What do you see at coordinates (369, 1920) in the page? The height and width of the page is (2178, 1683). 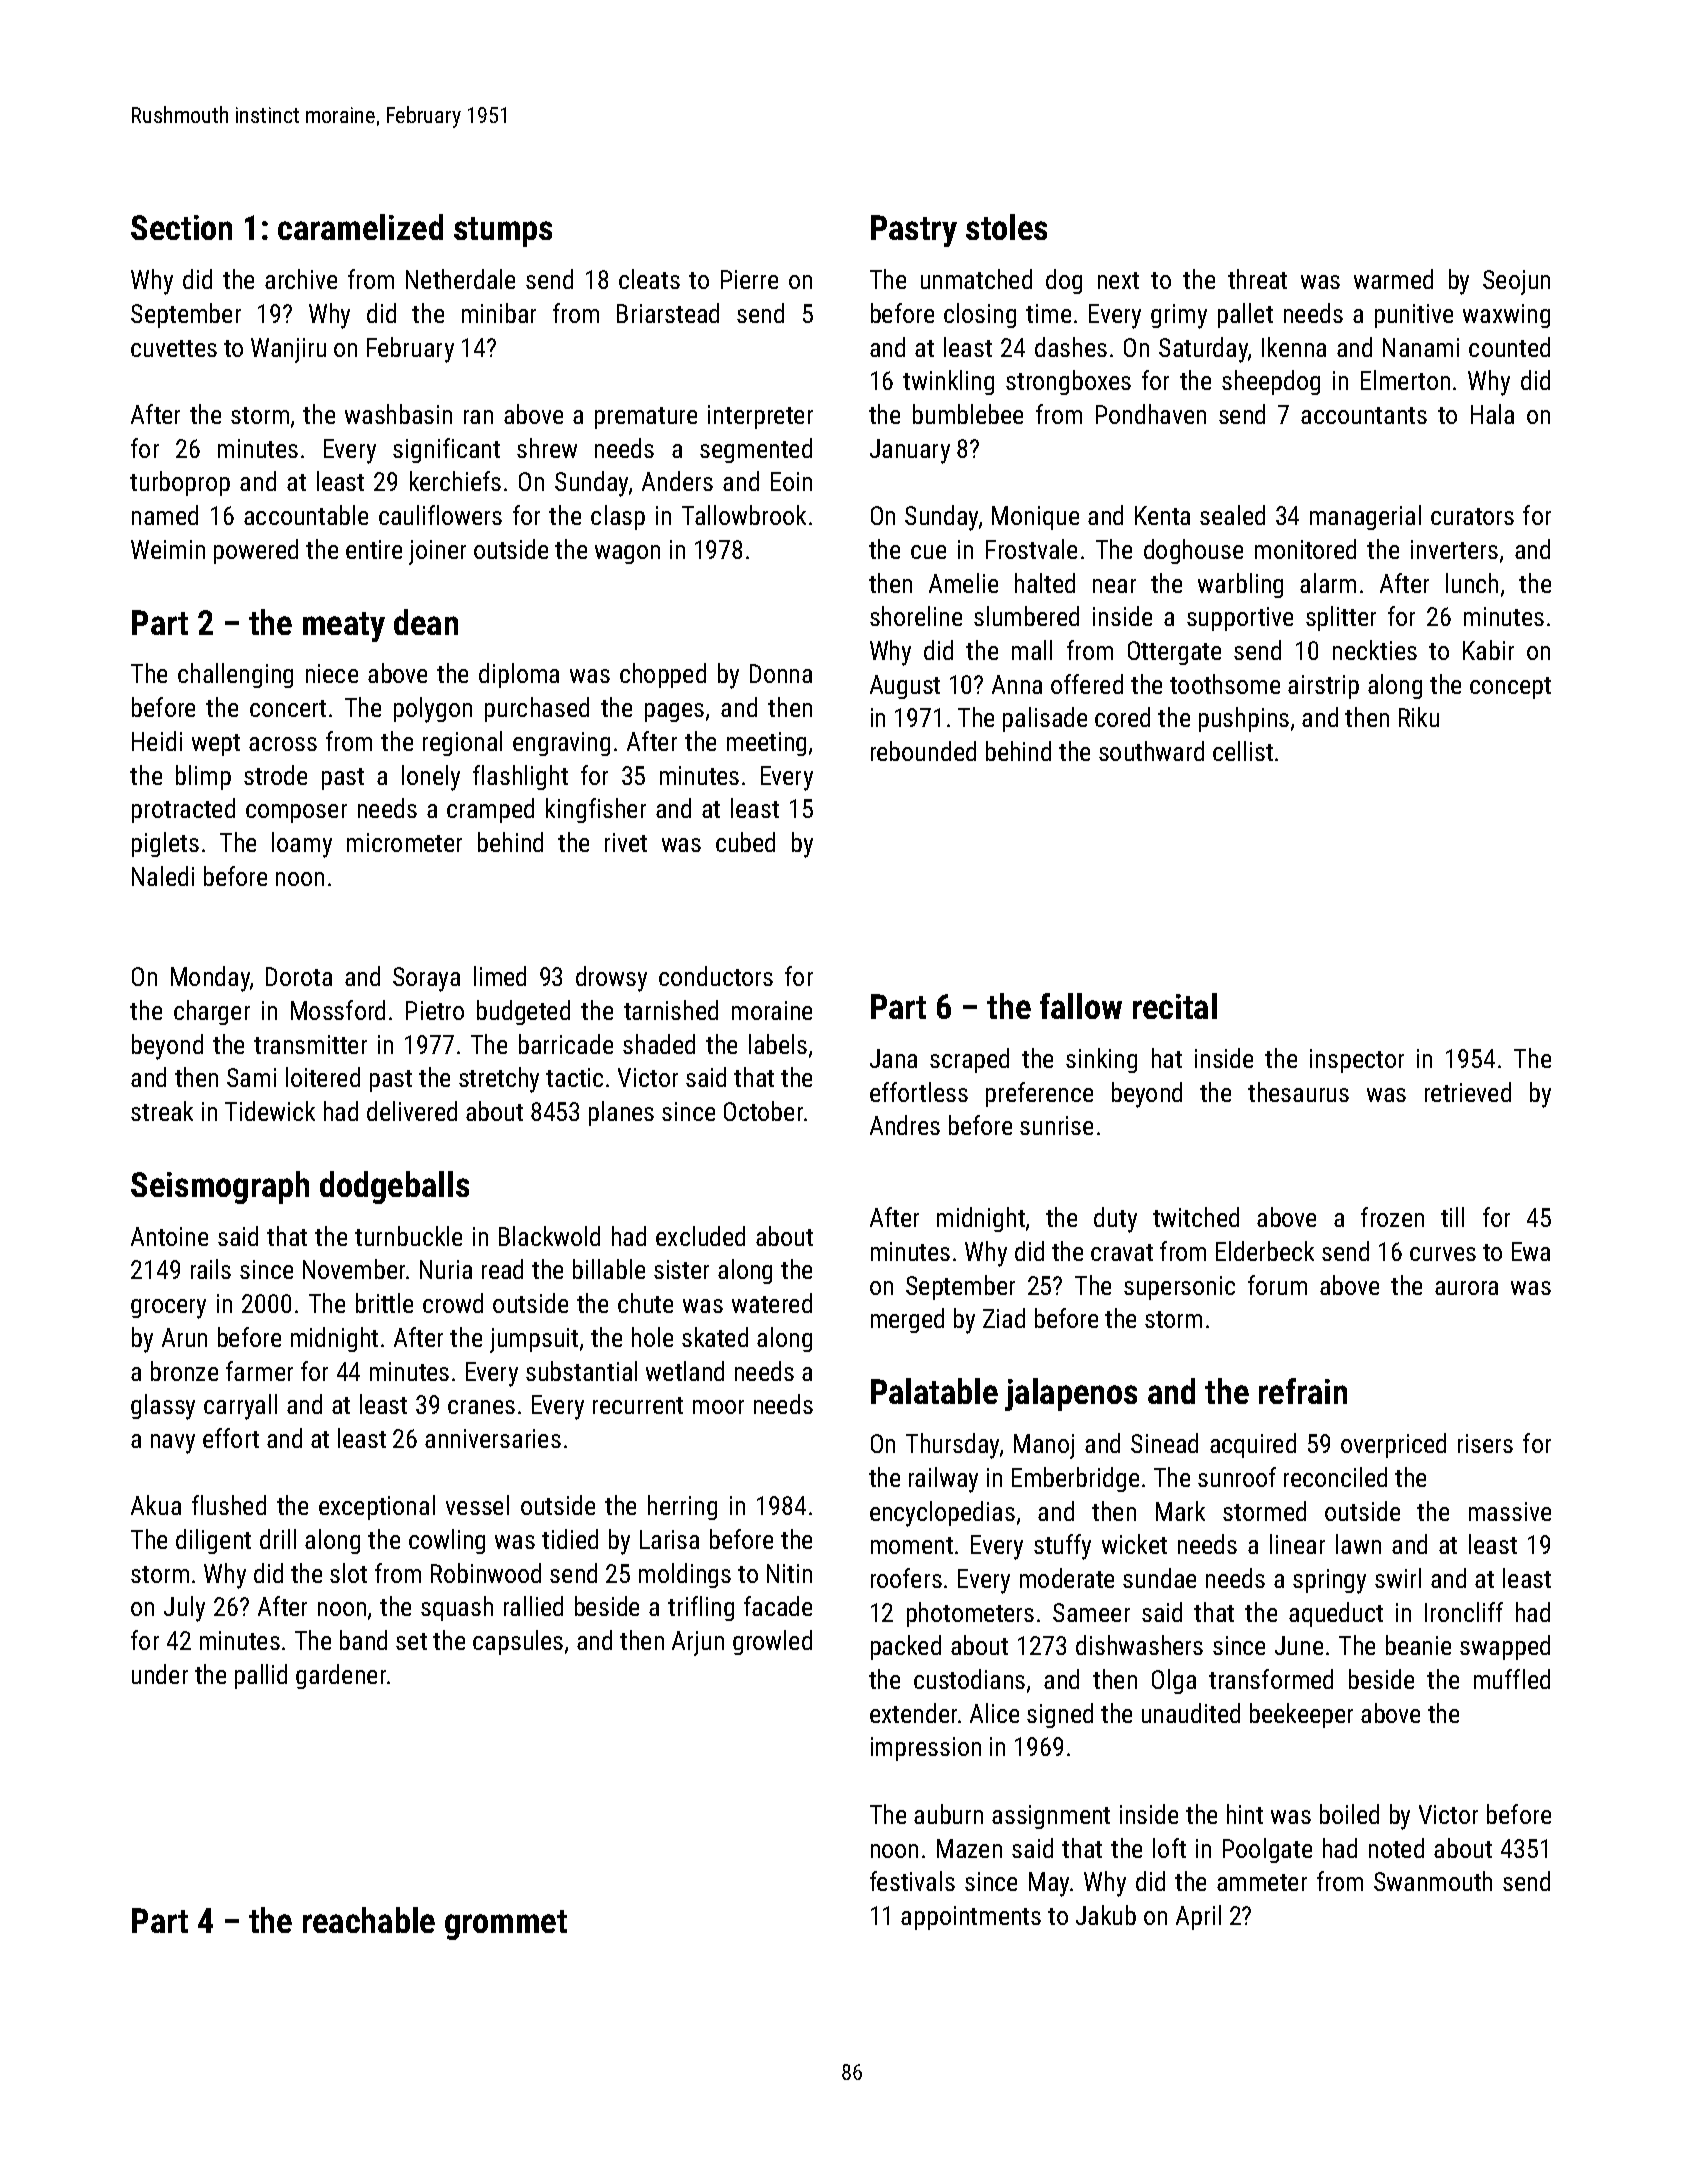 I see `reachable` at bounding box center [369, 1920].
